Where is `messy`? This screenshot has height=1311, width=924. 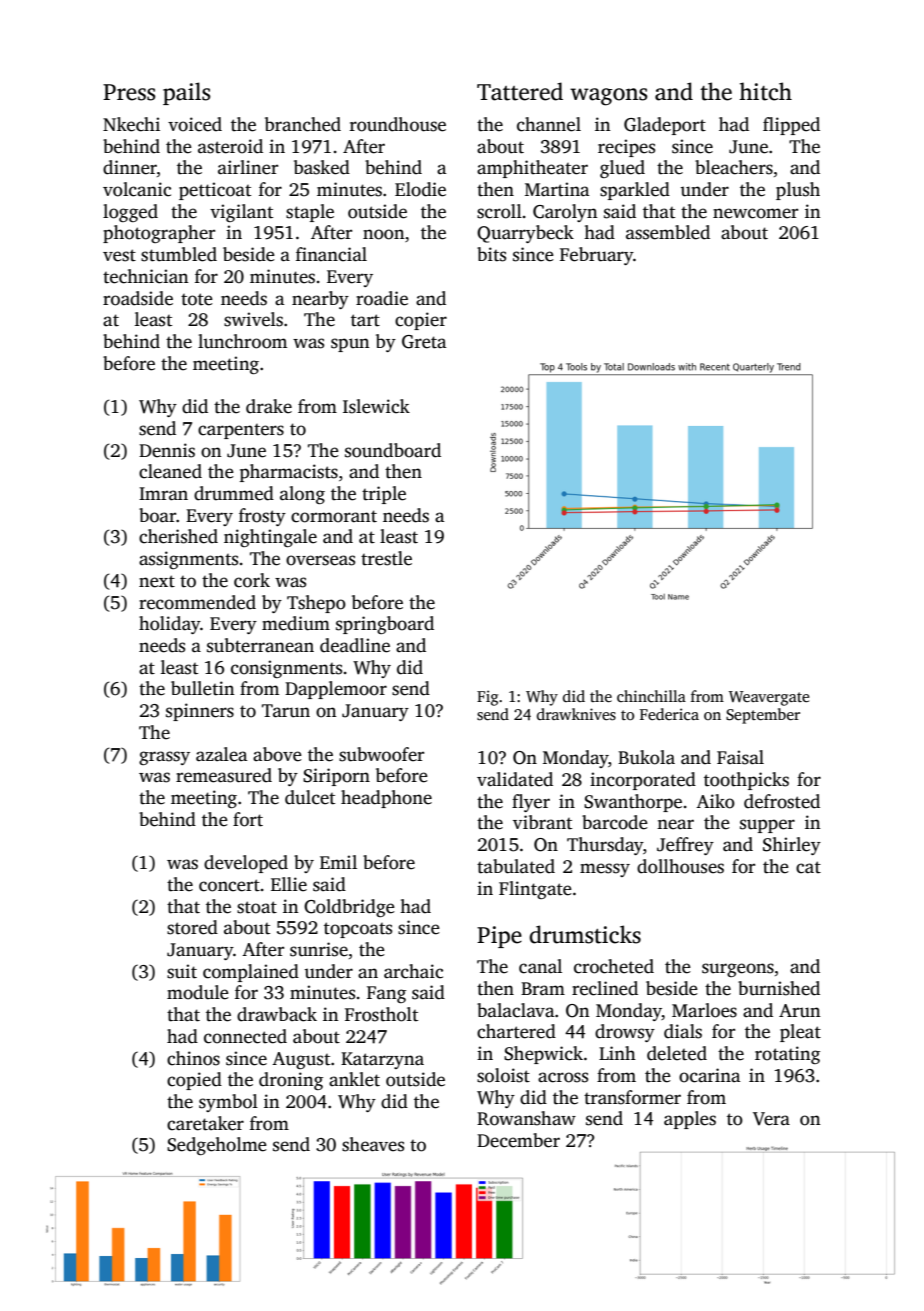
messy is located at coordinates (605, 870).
